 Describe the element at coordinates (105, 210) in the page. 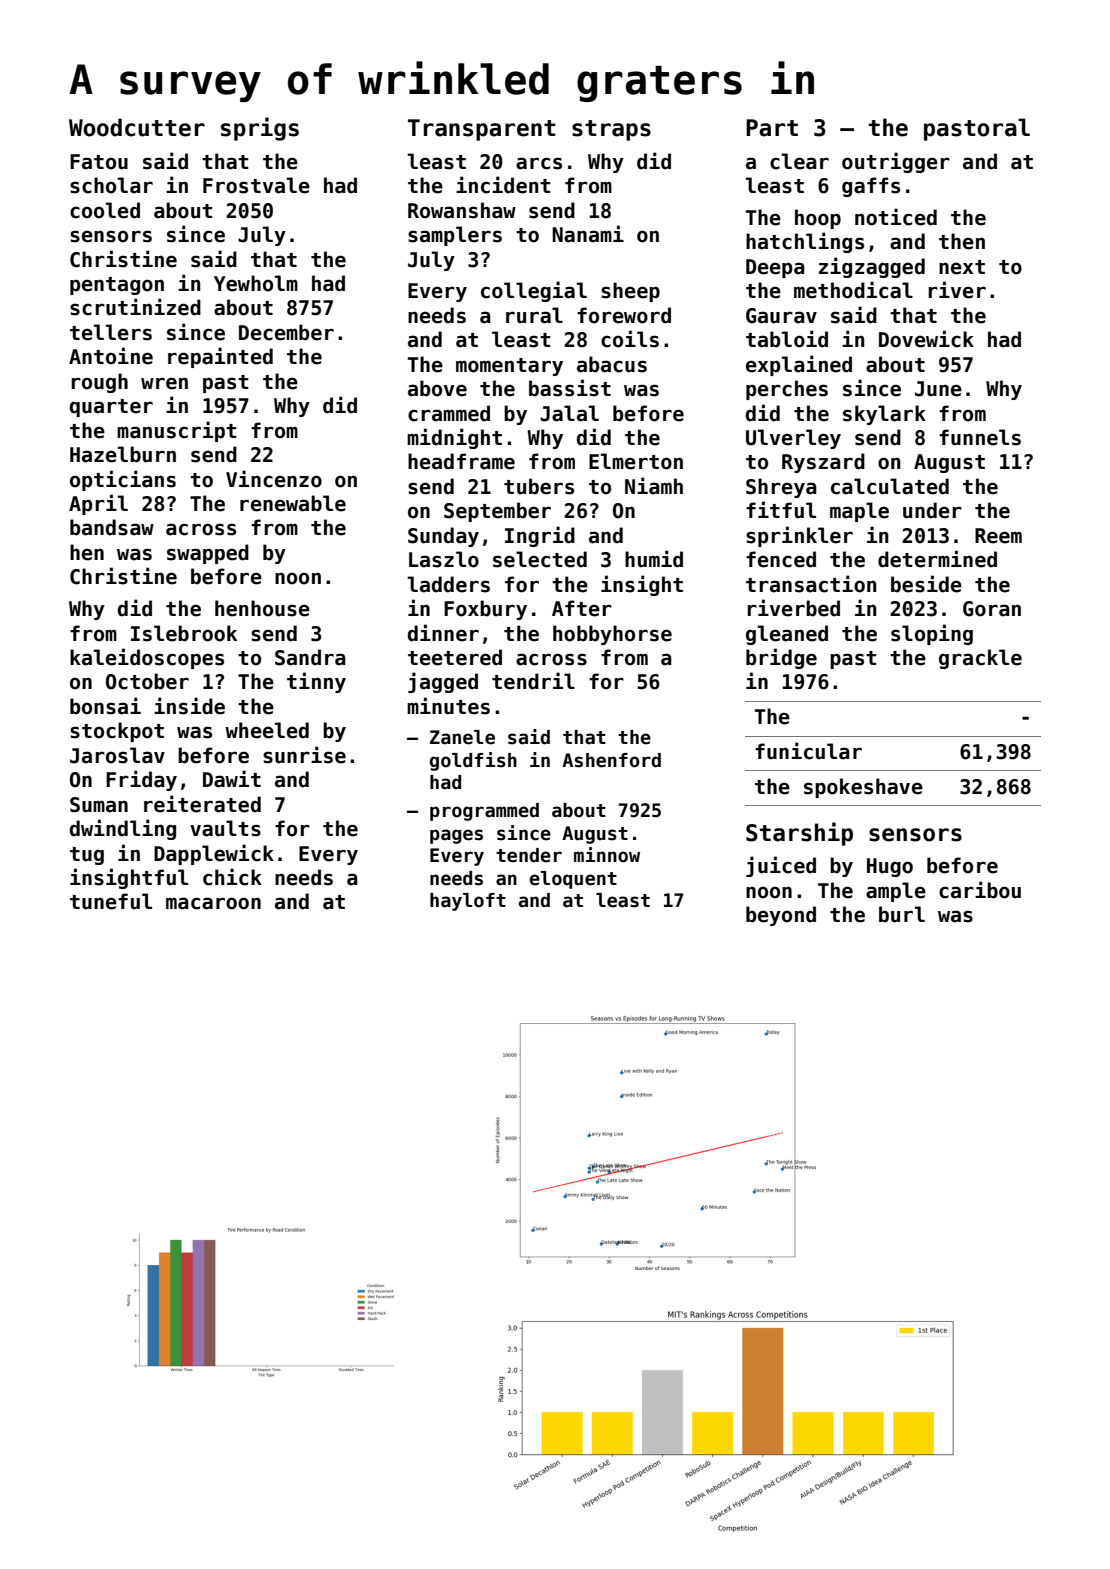

I see `cooled` at that location.
